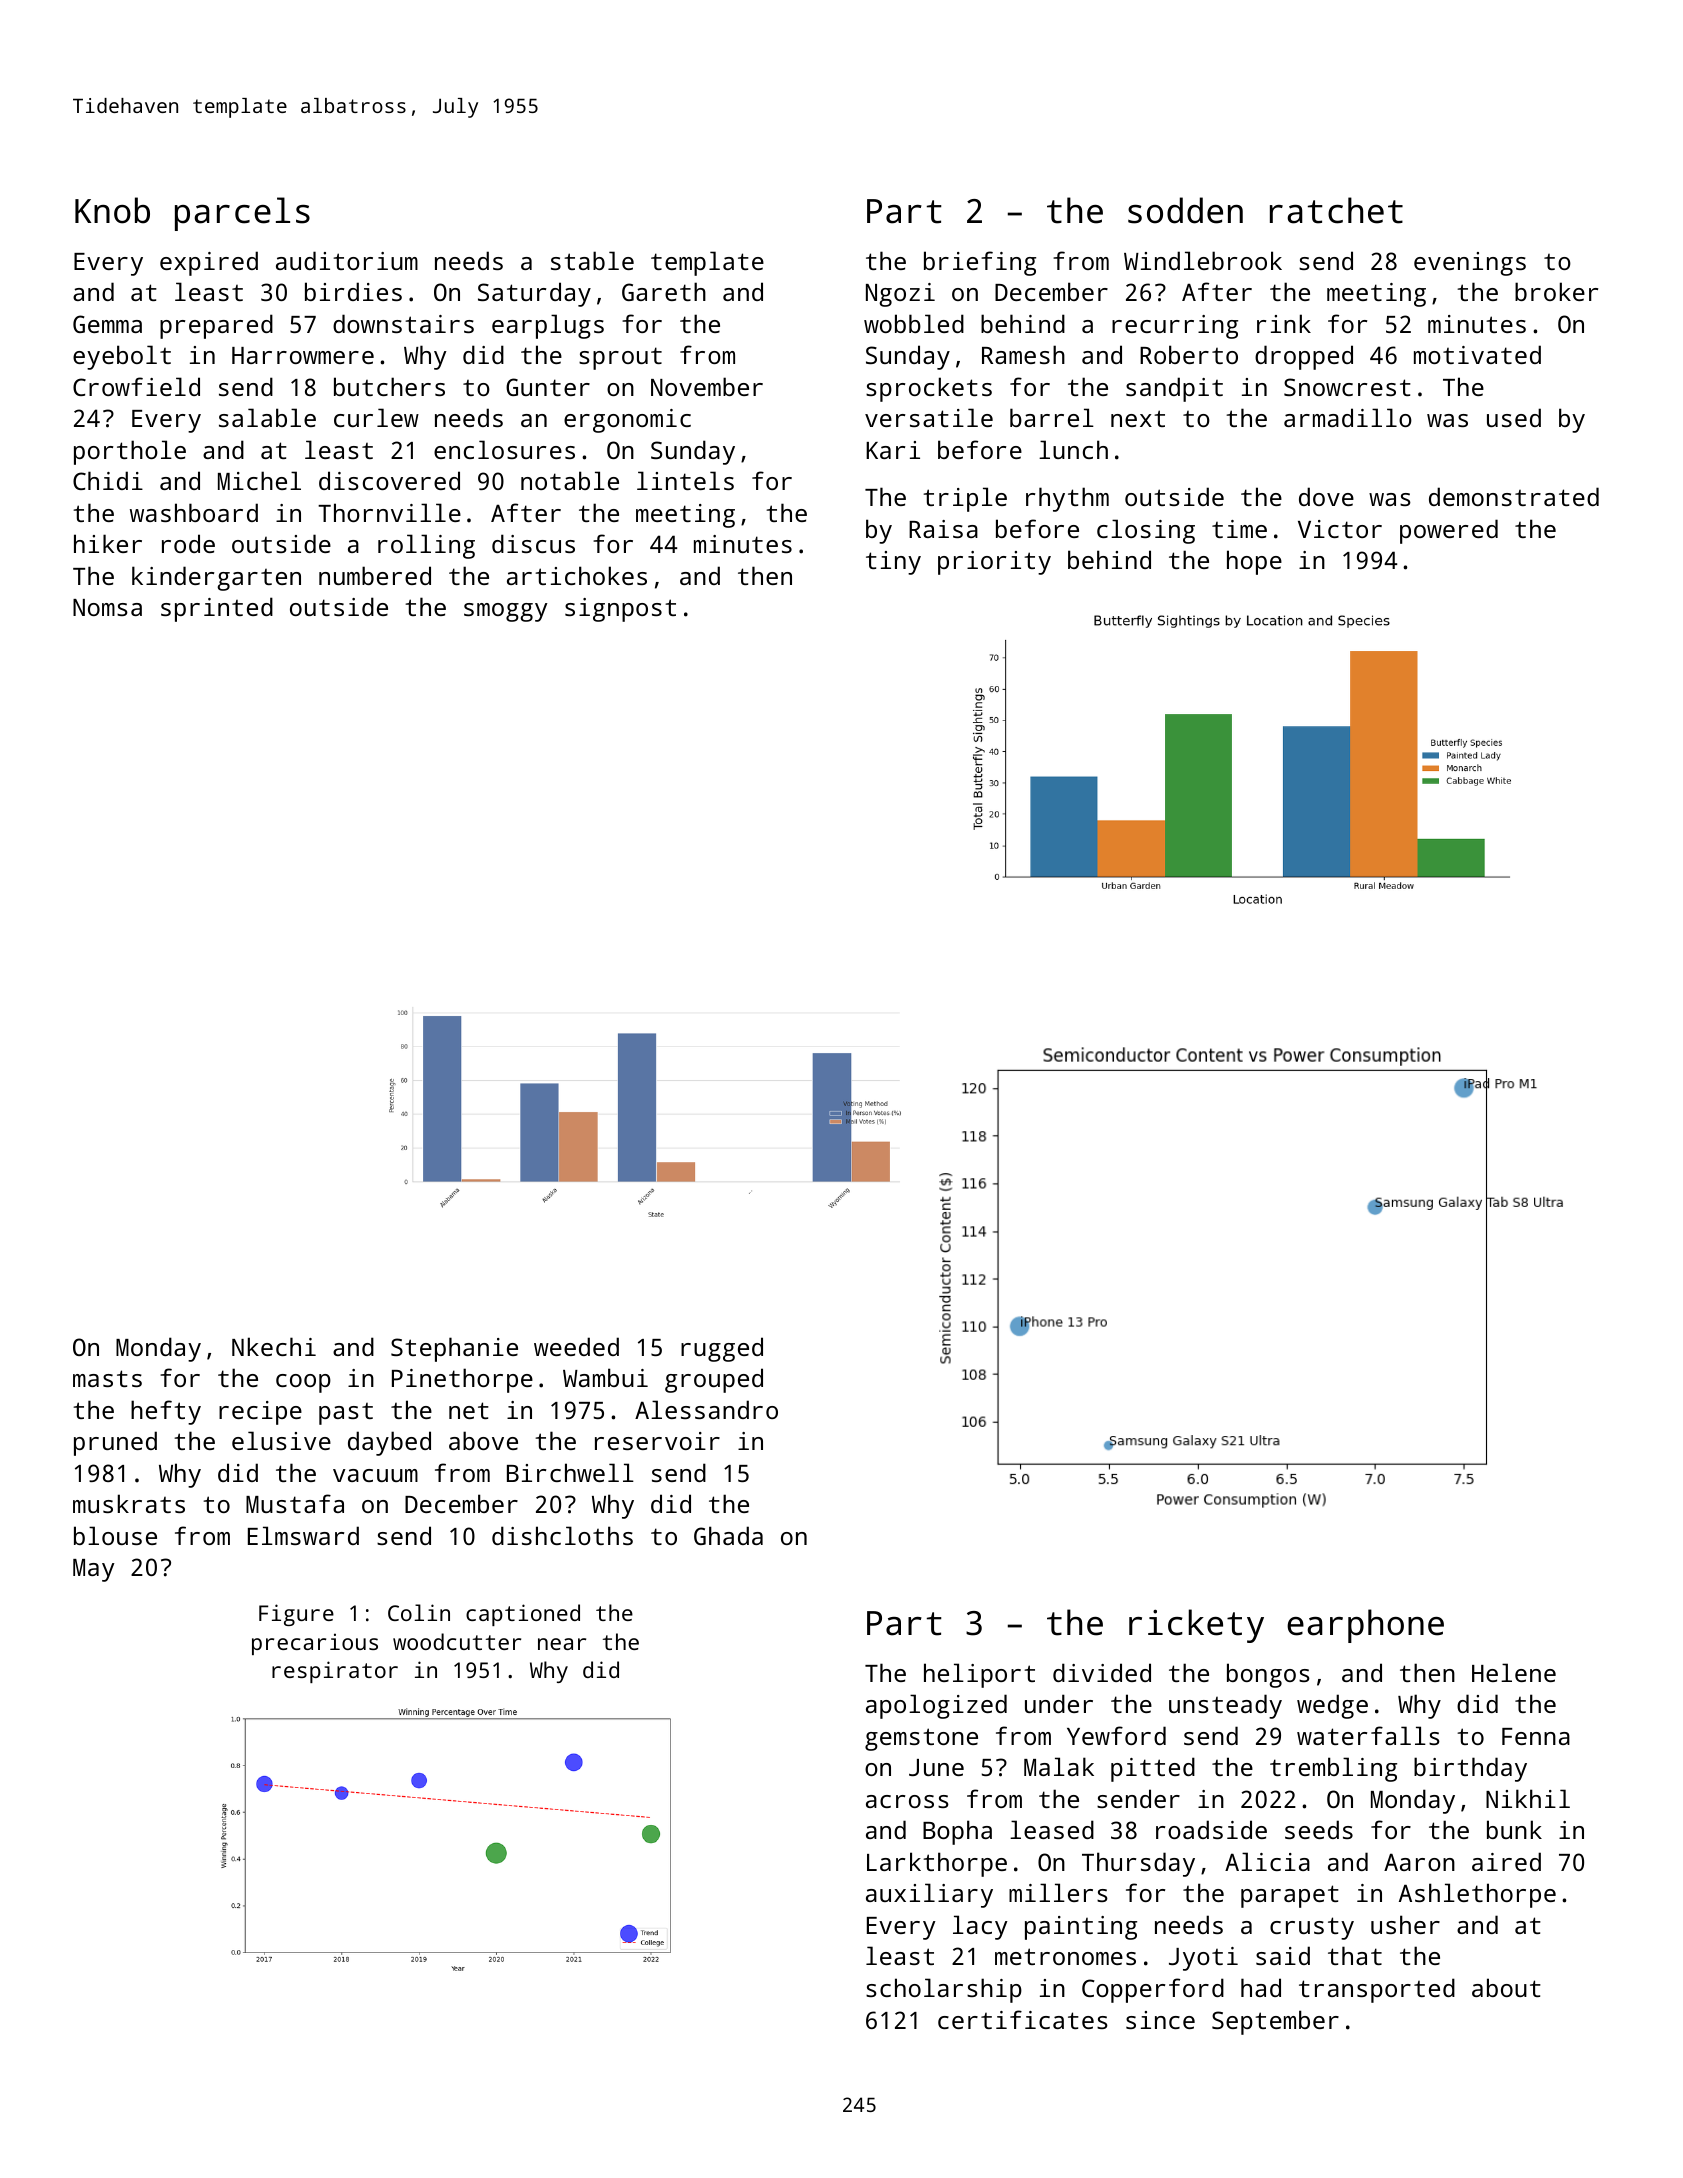 The height and width of the page is (2178, 1683). What do you see at coordinates (506, 612) in the page?
I see `smoggy` at bounding box center [506, 612].
